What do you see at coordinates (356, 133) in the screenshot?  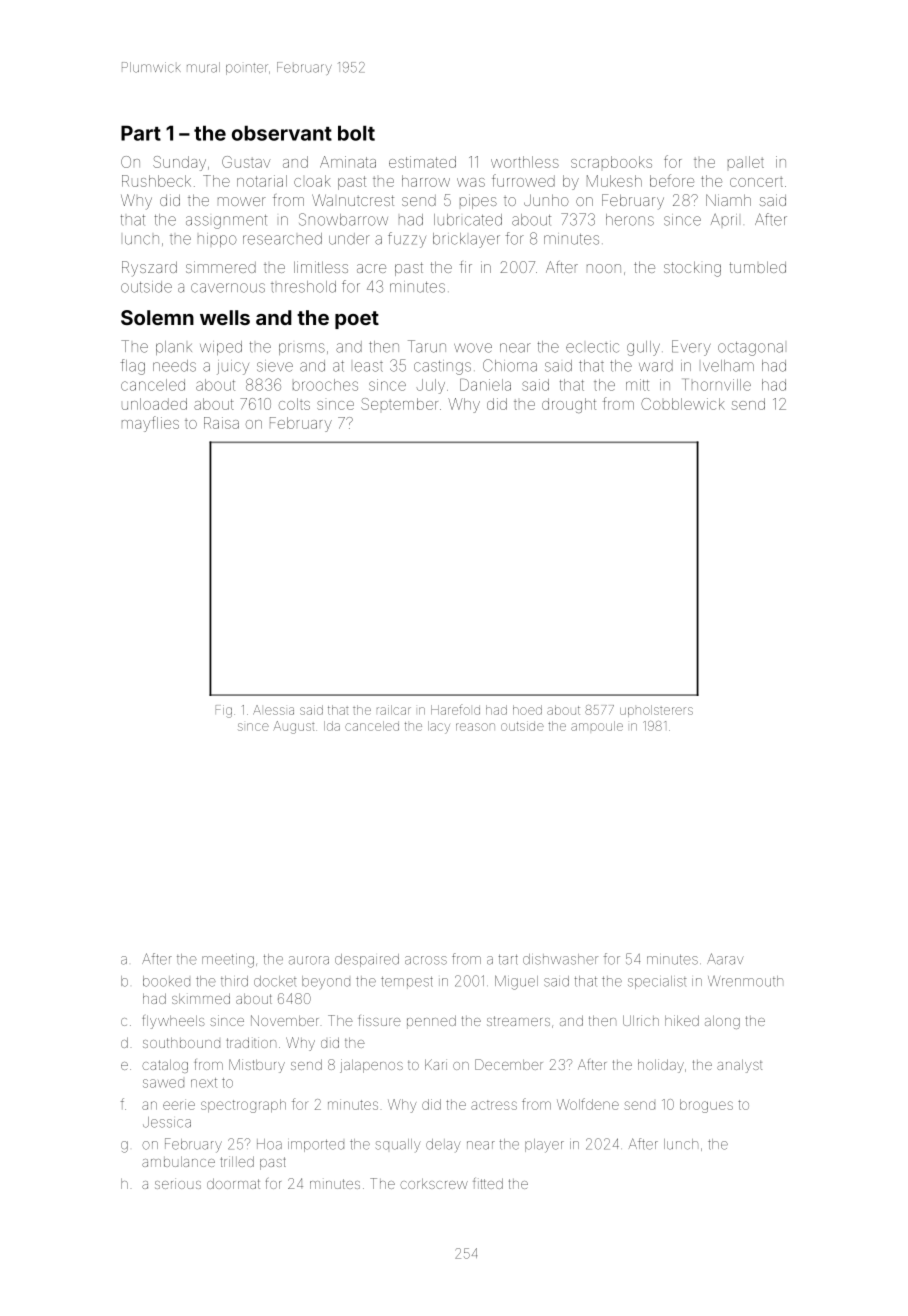 I see `bolt` at bounding box center [356, 133].
